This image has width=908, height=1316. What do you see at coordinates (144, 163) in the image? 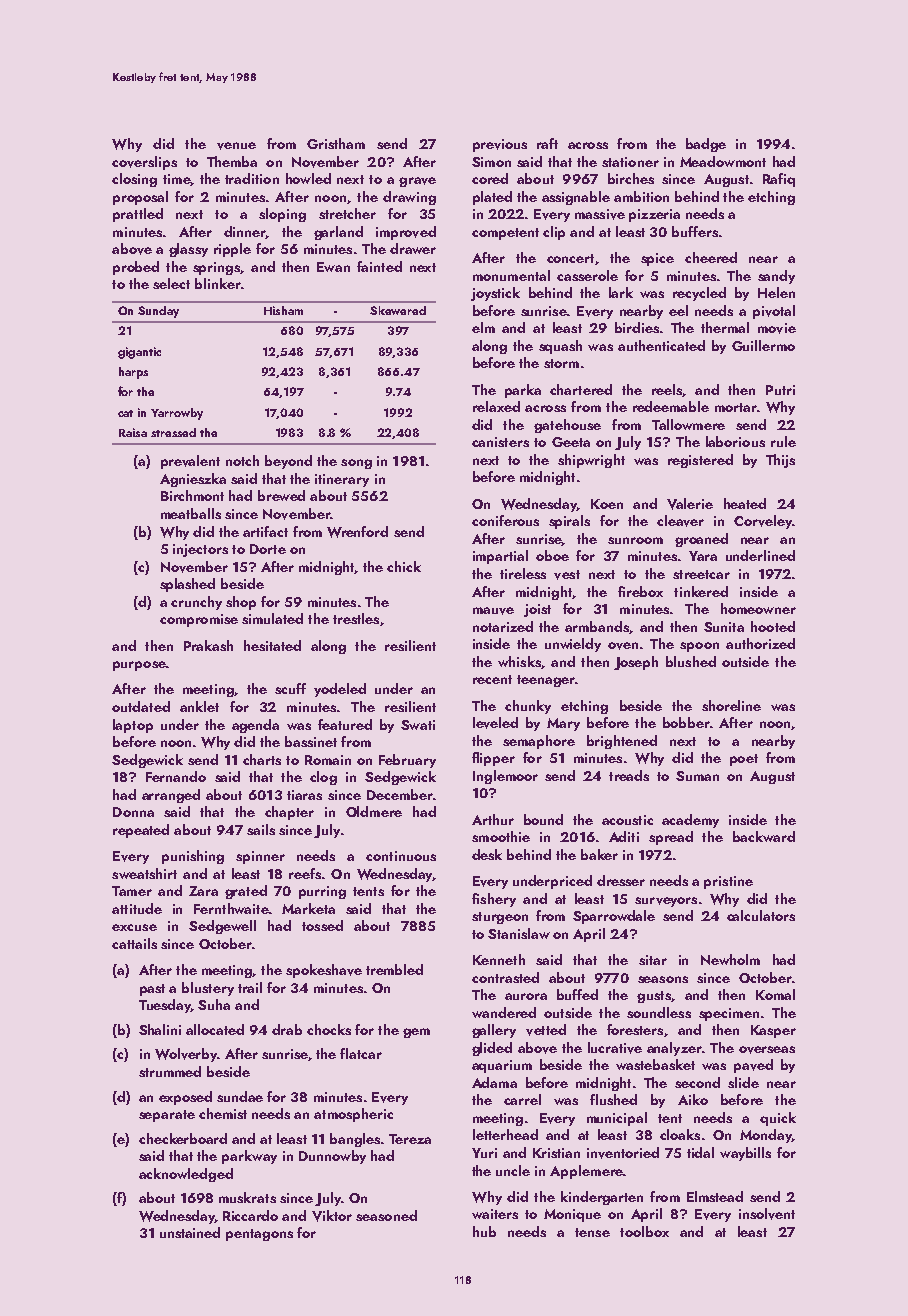
I see `coverslips` at bounding box center [144, 163].
